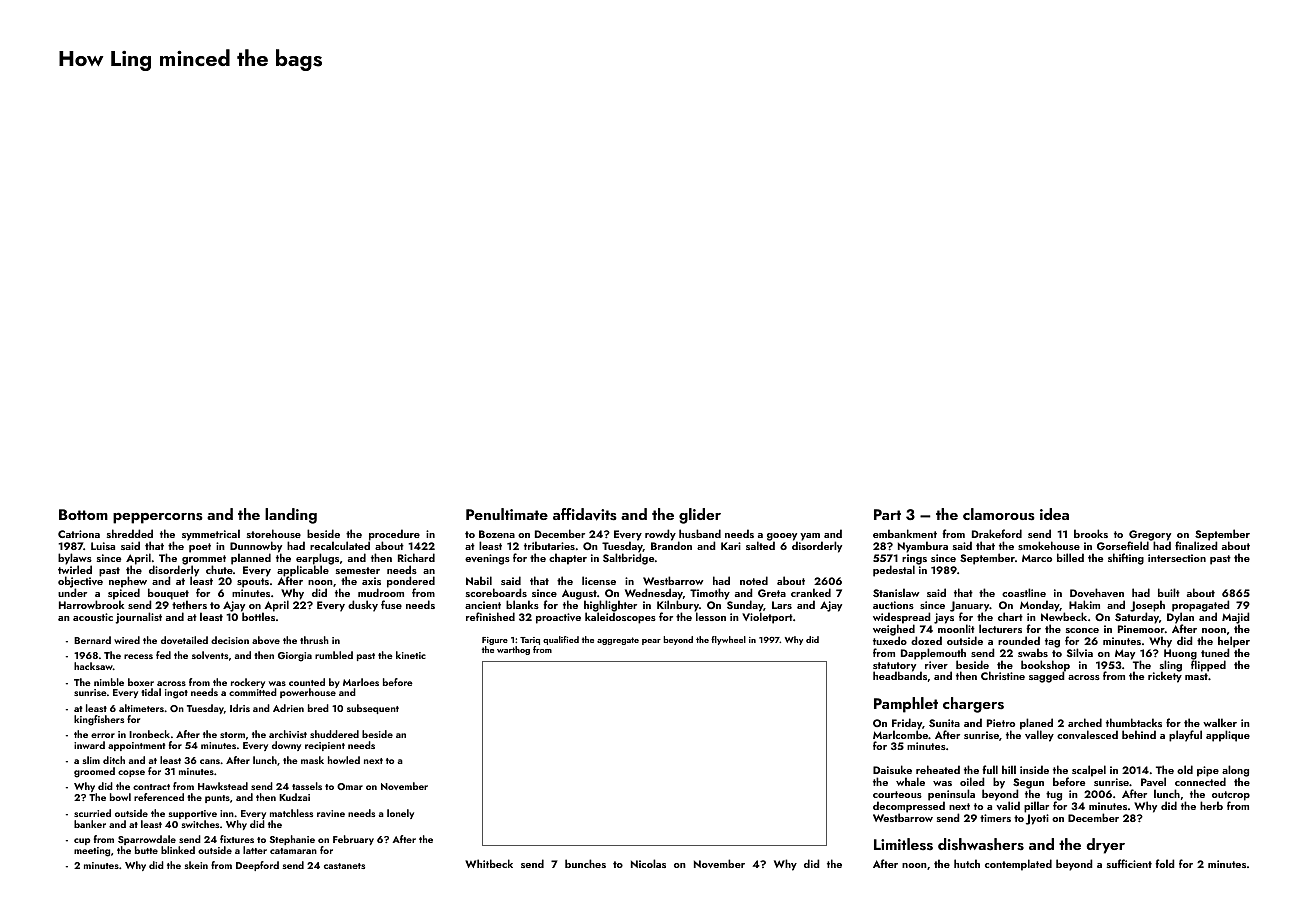 This screenshot has width=1308, height=924. What do you see at coordinates (149, 734) in the screenshot?
I see `Ironbeck` at bounding box center [149, 734].
